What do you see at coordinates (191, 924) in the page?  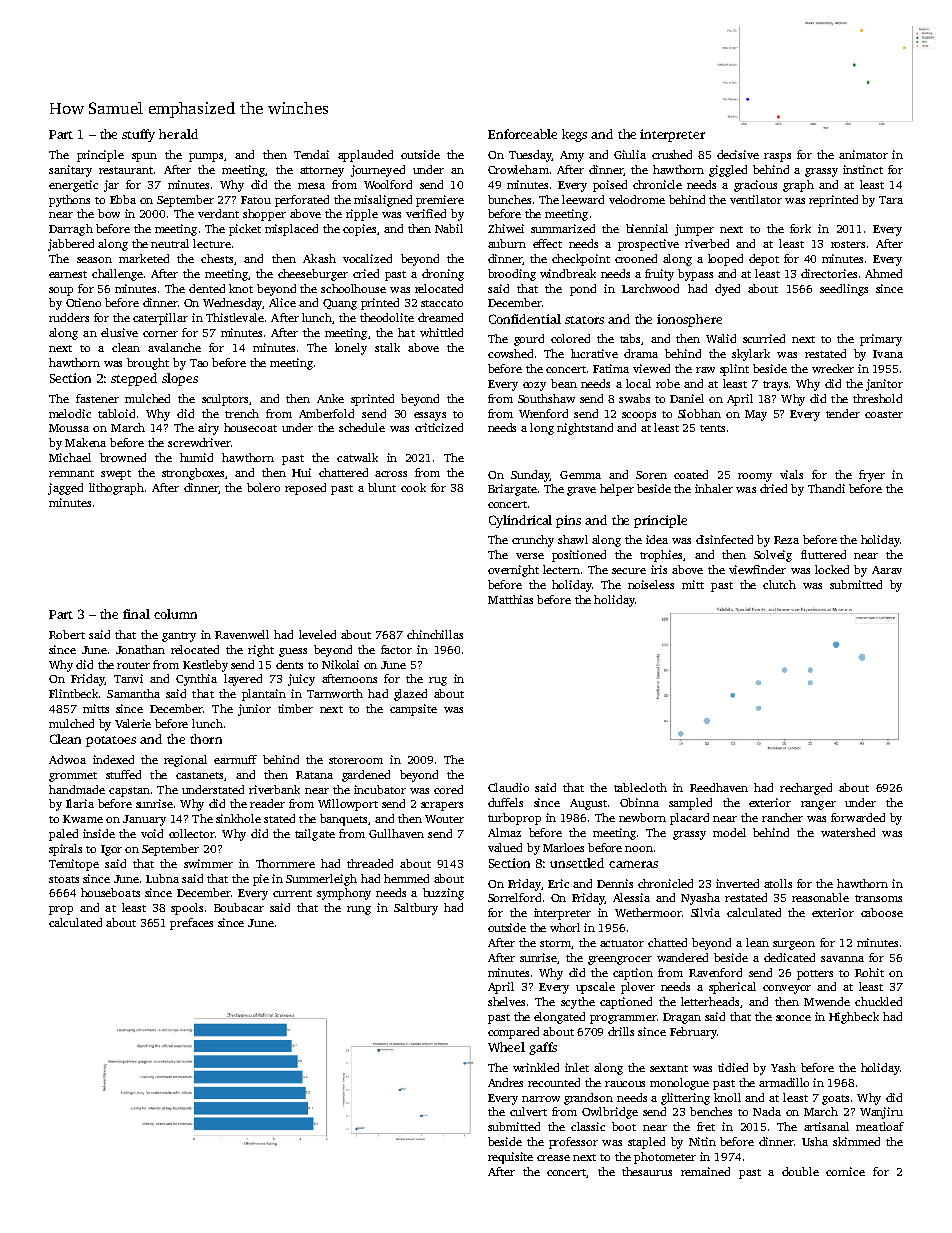 I see `prefaces` at bounding box center [191, 924].
